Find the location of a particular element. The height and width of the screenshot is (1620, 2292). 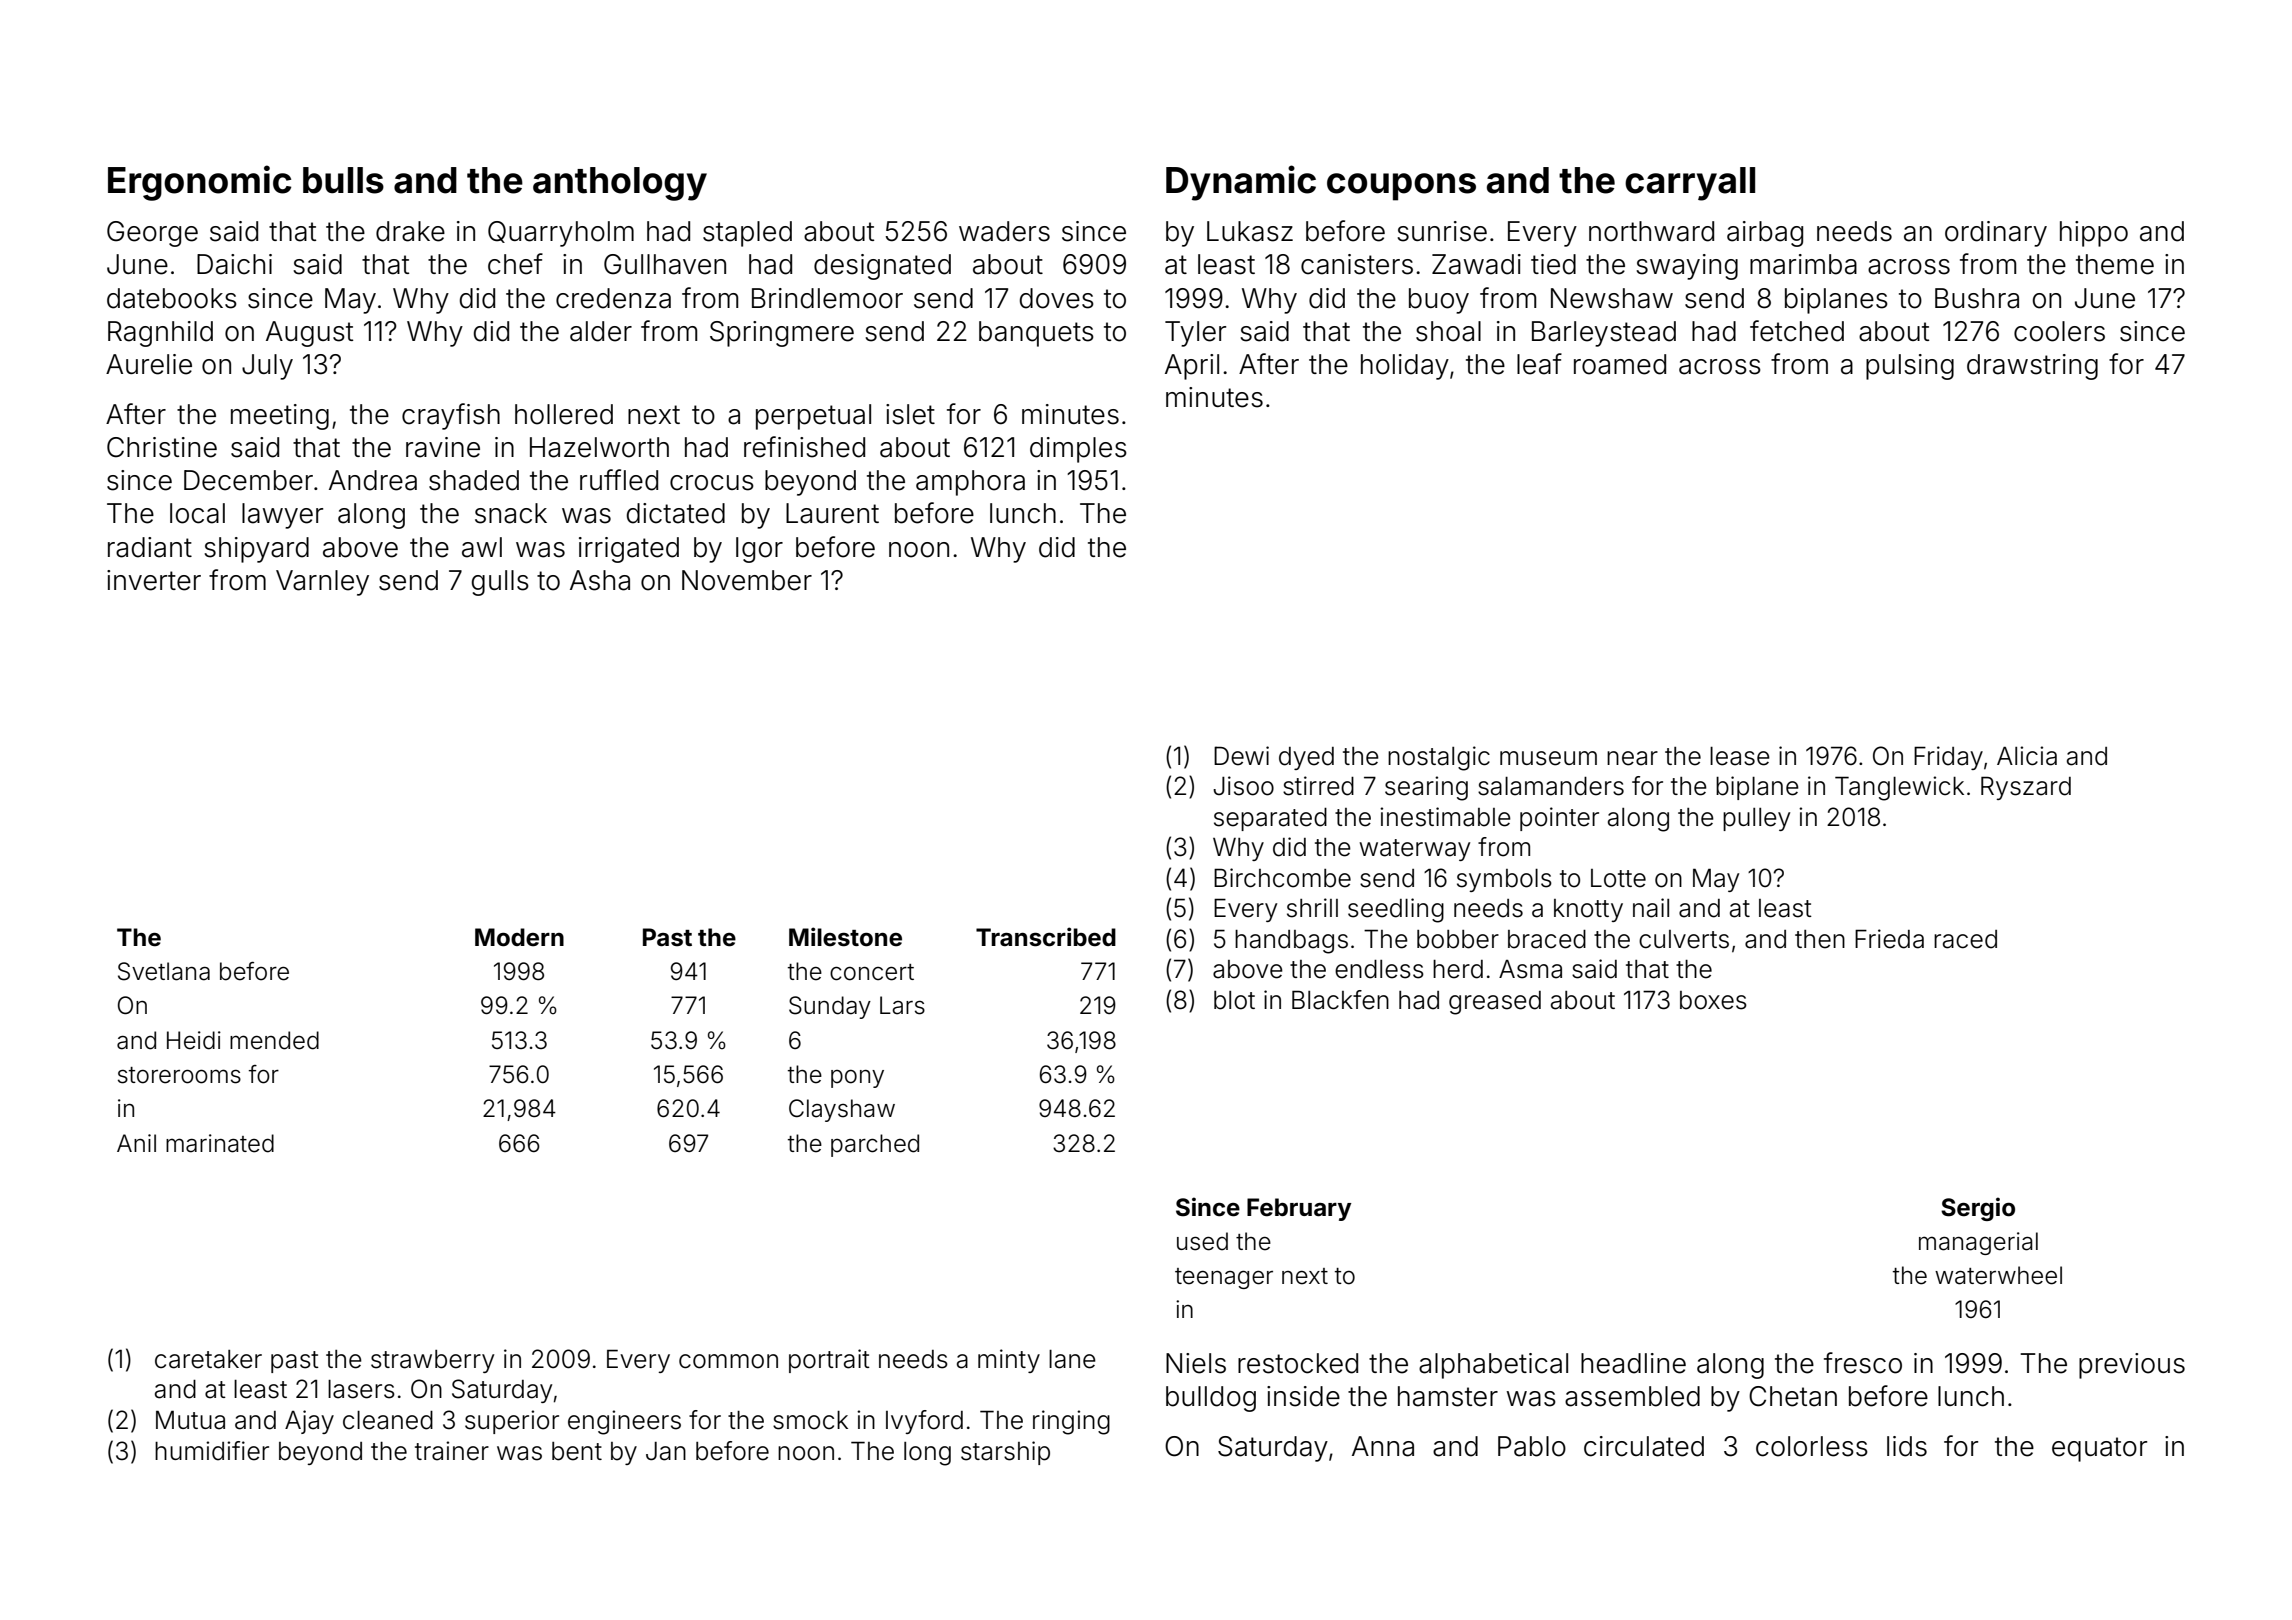

waterwheel is located at coordinates (1998, 1275).
